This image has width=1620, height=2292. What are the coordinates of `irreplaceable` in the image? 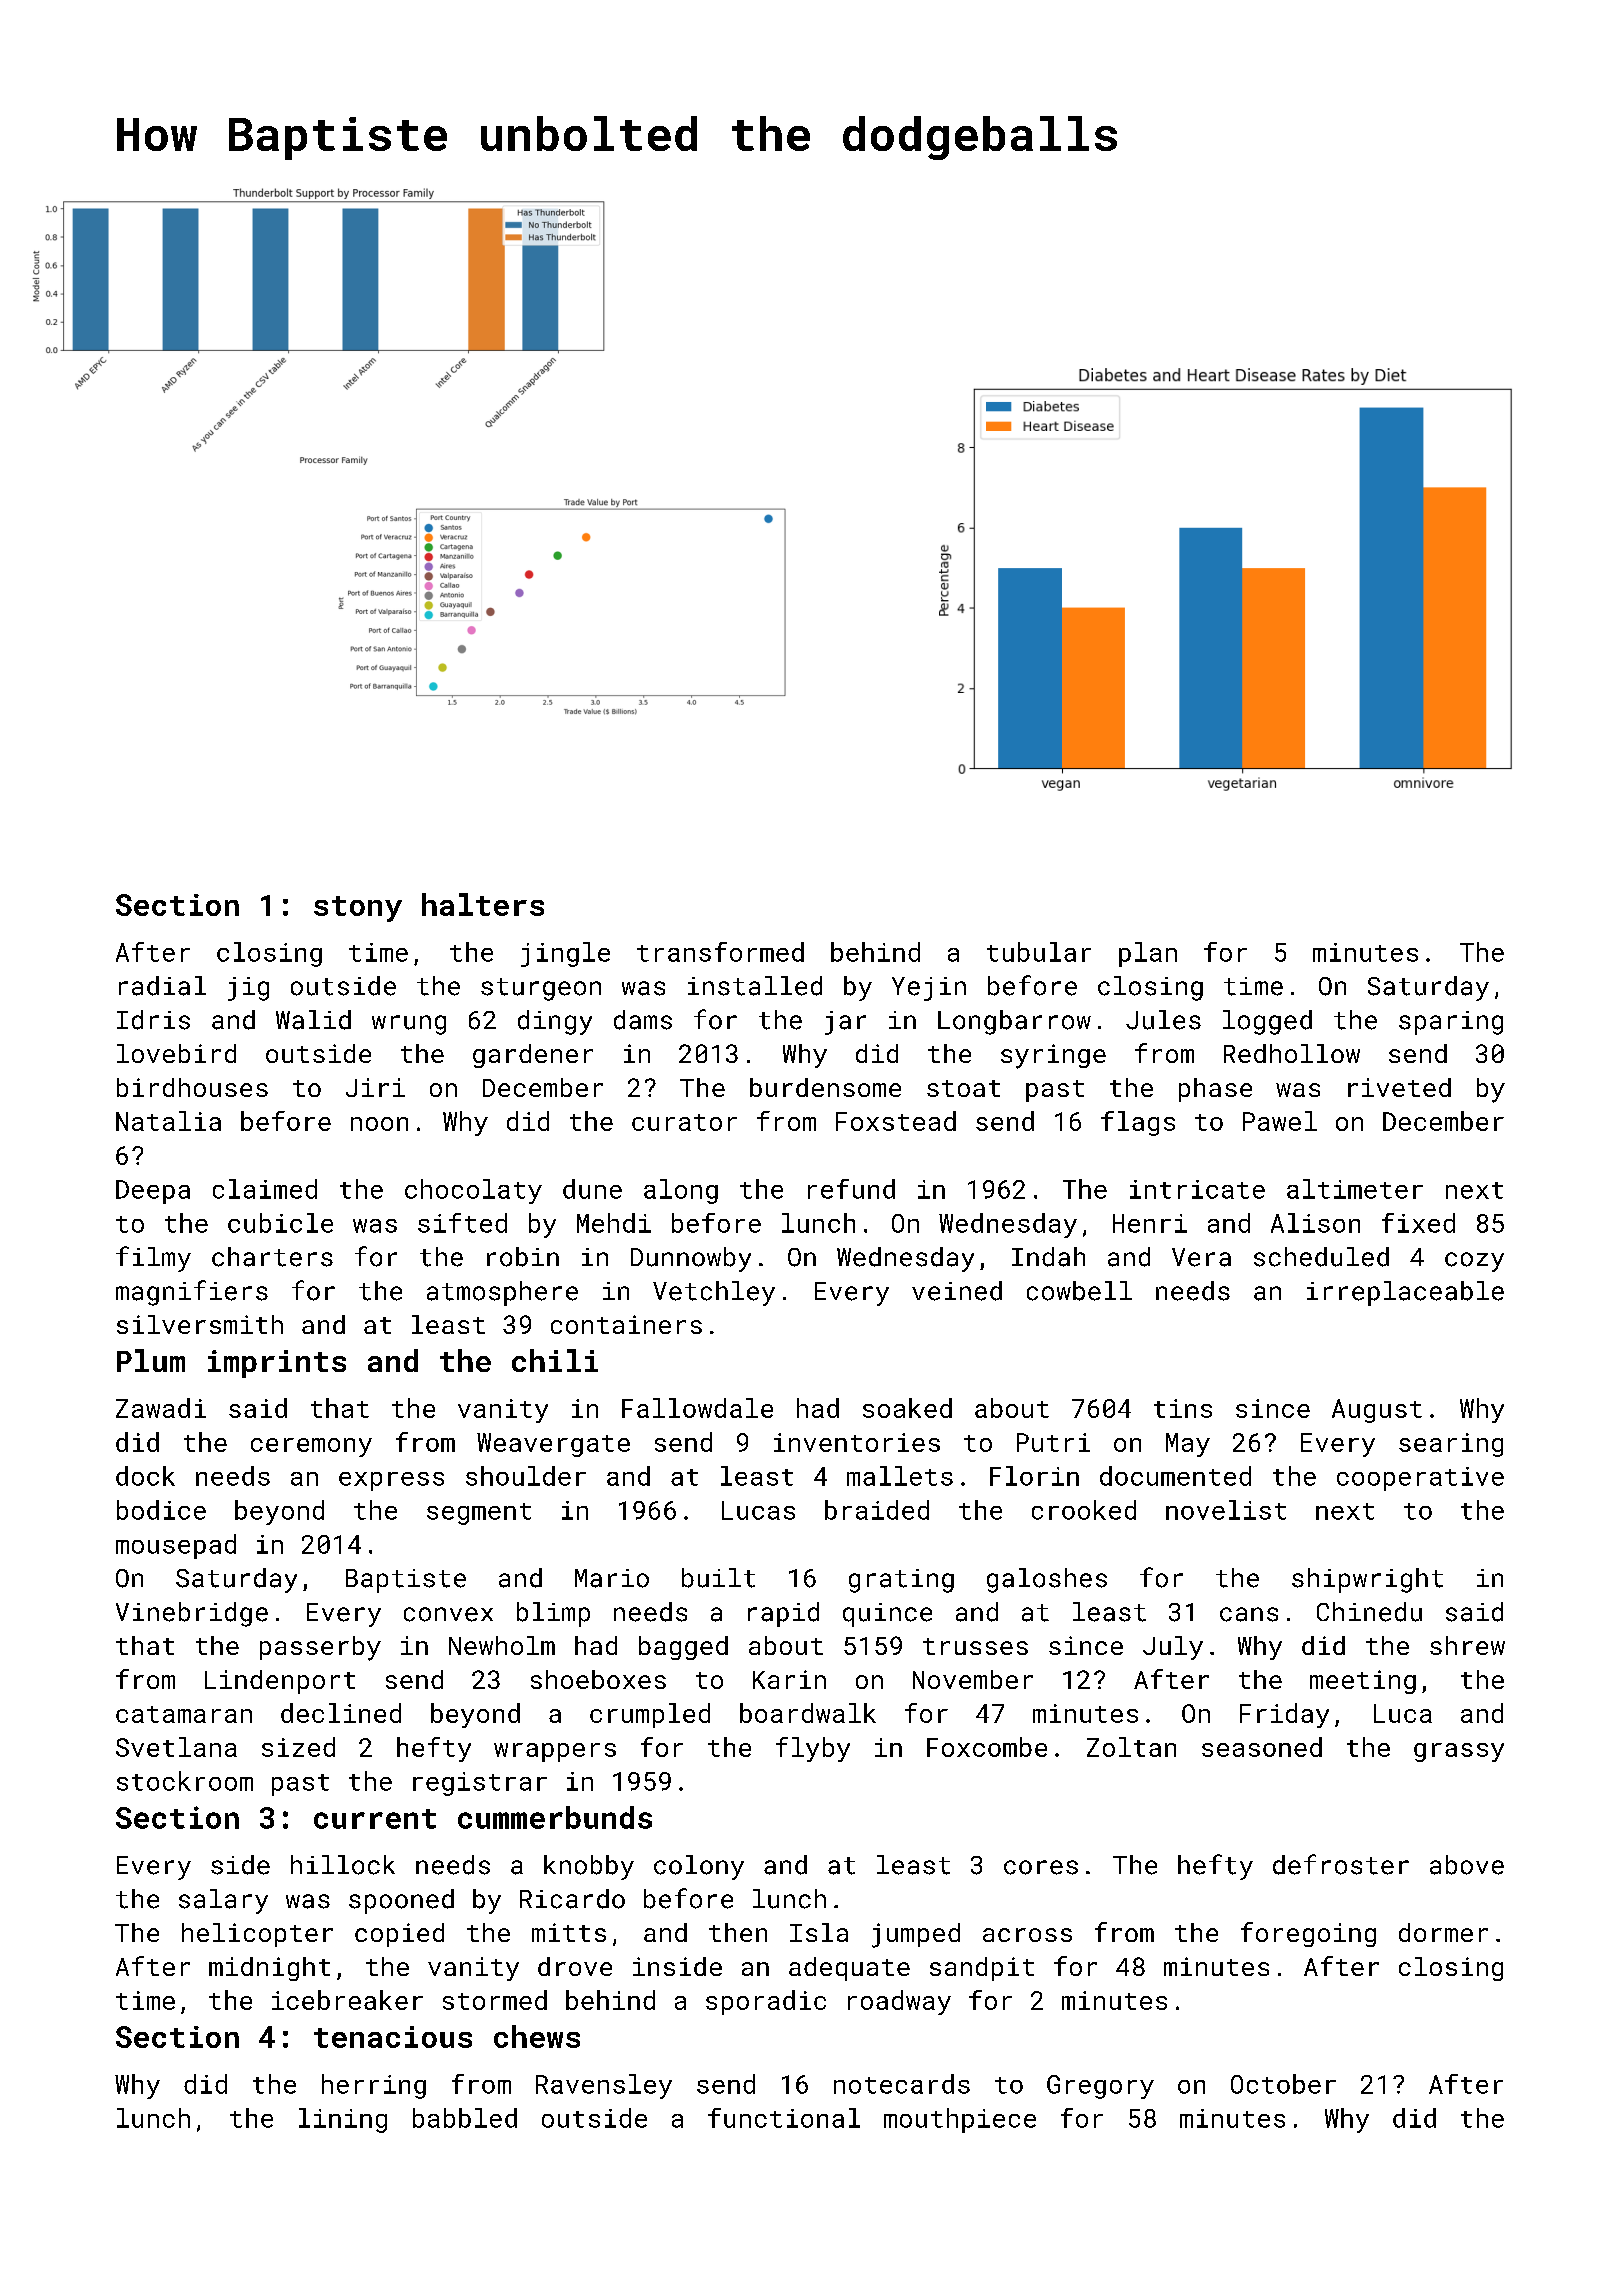 It's located at (1405, 1293).
